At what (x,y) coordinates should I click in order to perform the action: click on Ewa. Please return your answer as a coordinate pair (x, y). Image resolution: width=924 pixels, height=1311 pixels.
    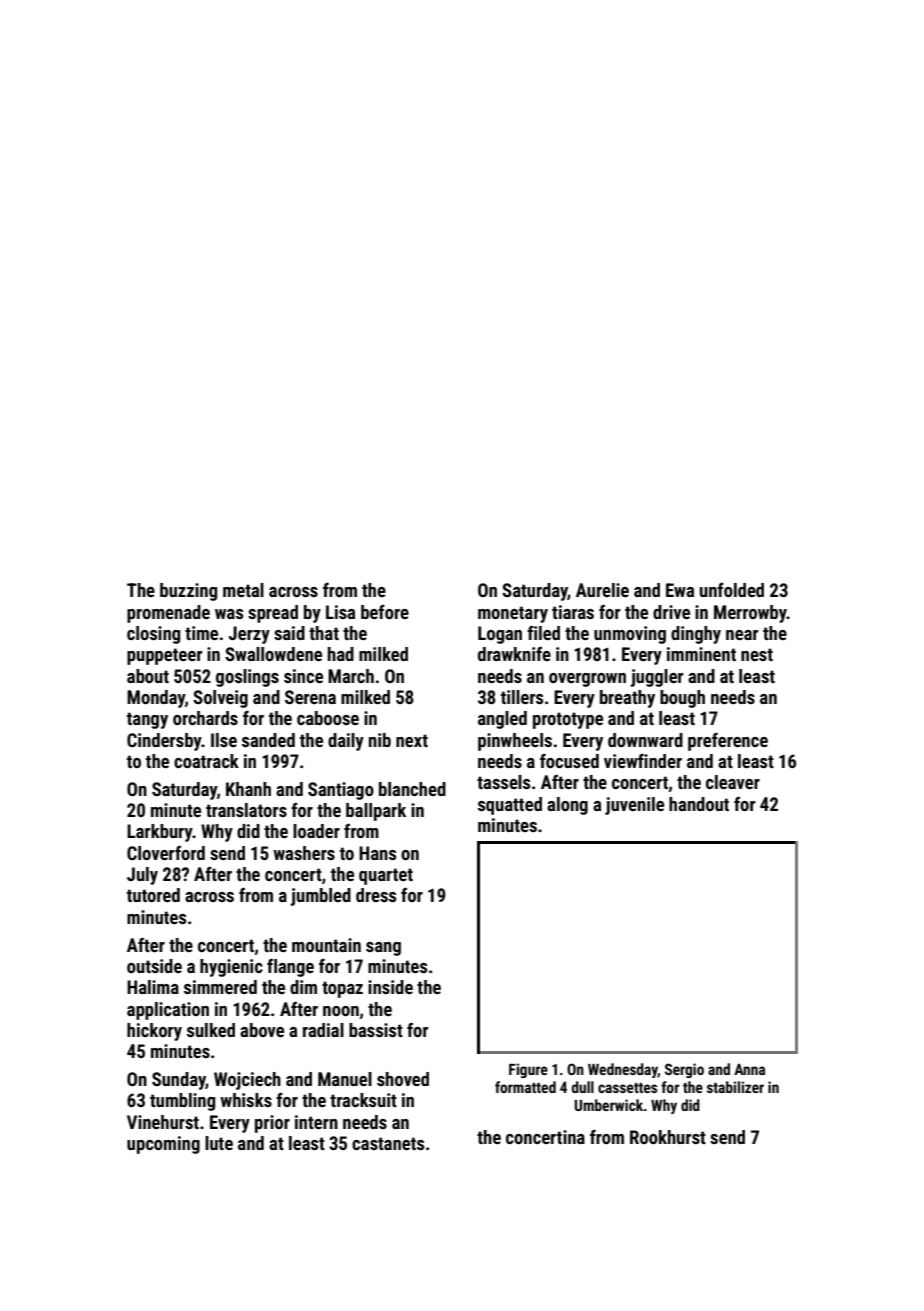
    Looking at the image, I should click on (680, 590).
